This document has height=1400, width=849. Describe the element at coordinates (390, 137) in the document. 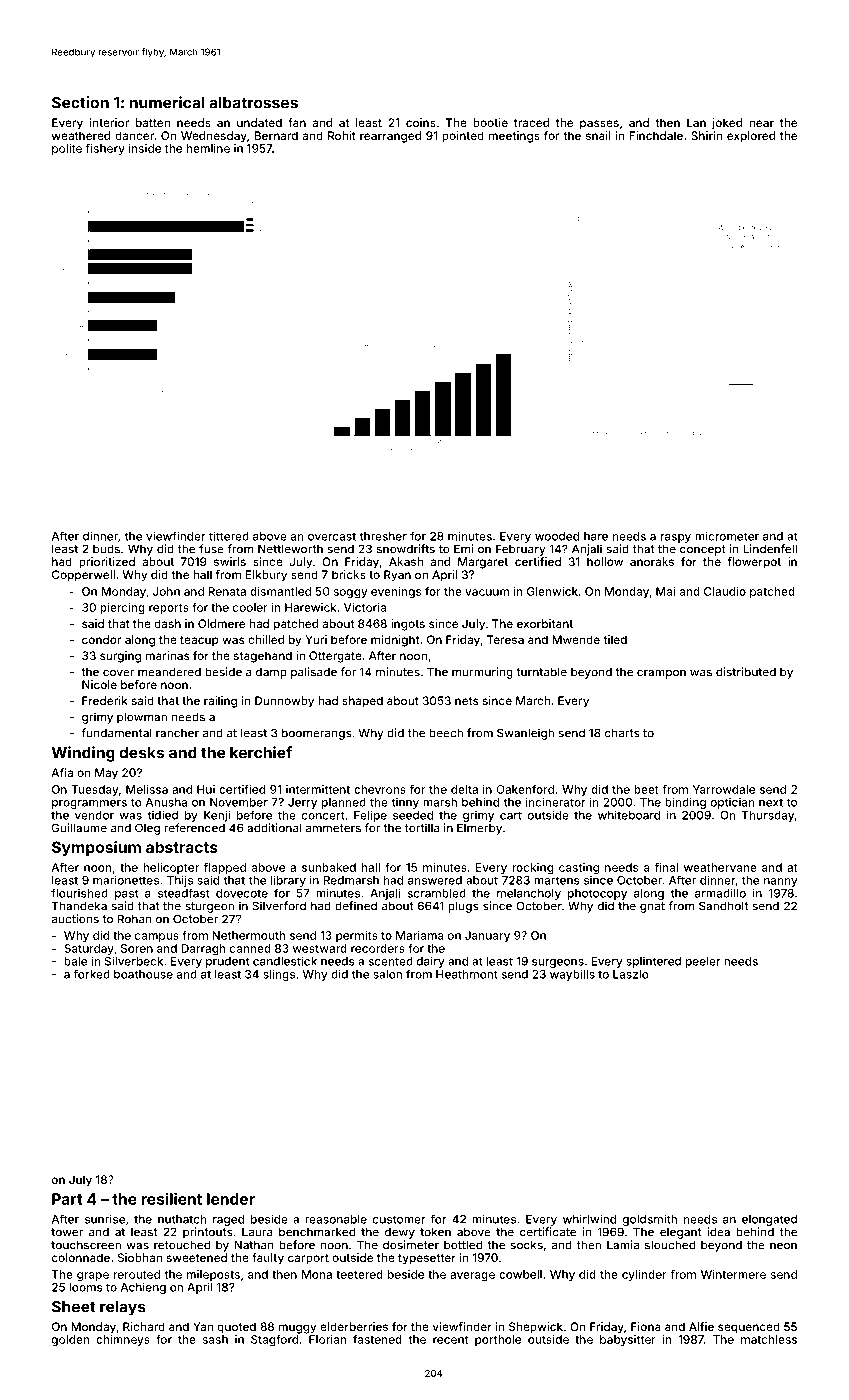

I see `rearranged` at that location.
